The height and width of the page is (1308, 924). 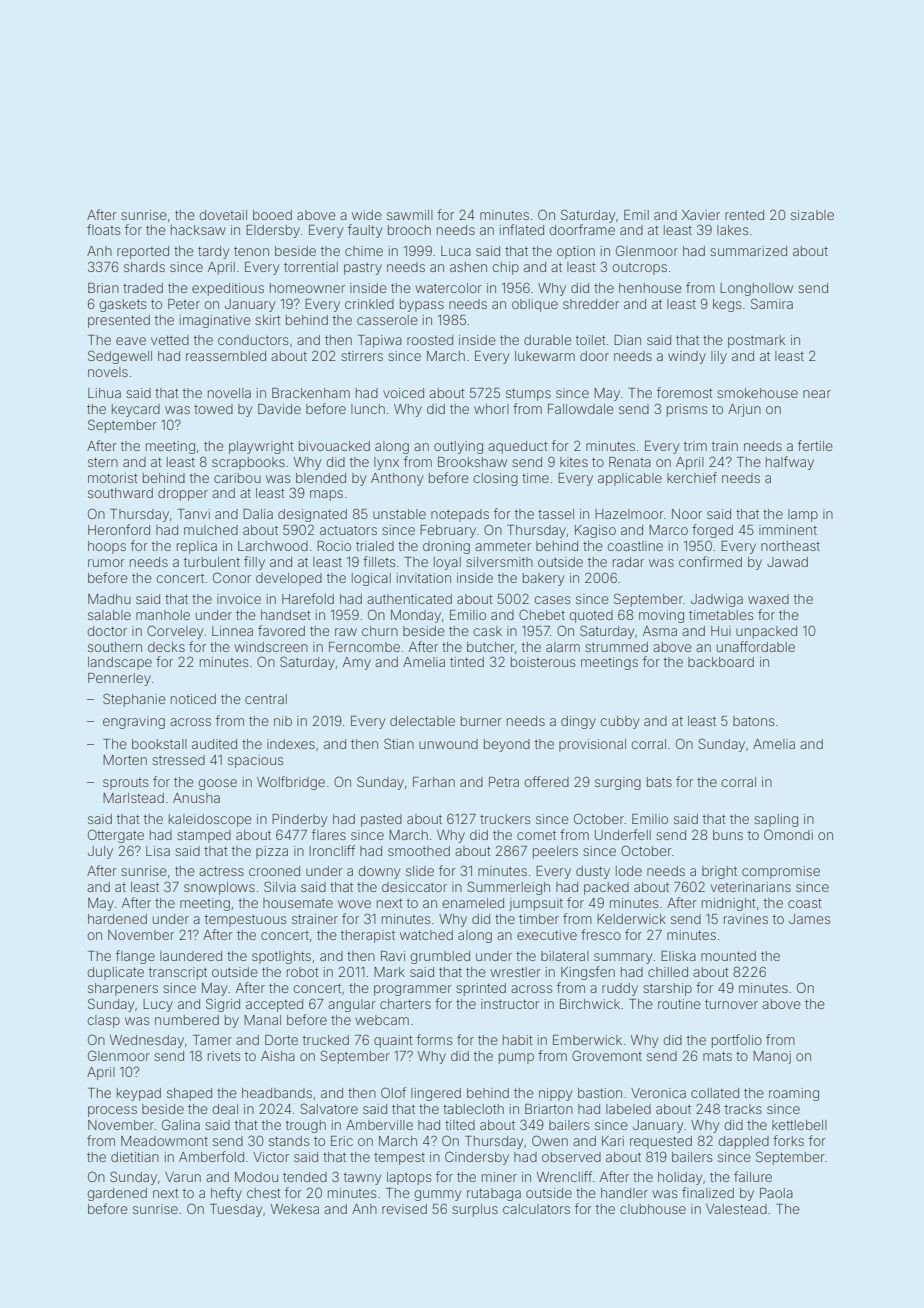 I want to click on imaginative, so click(x=215, y=321).
